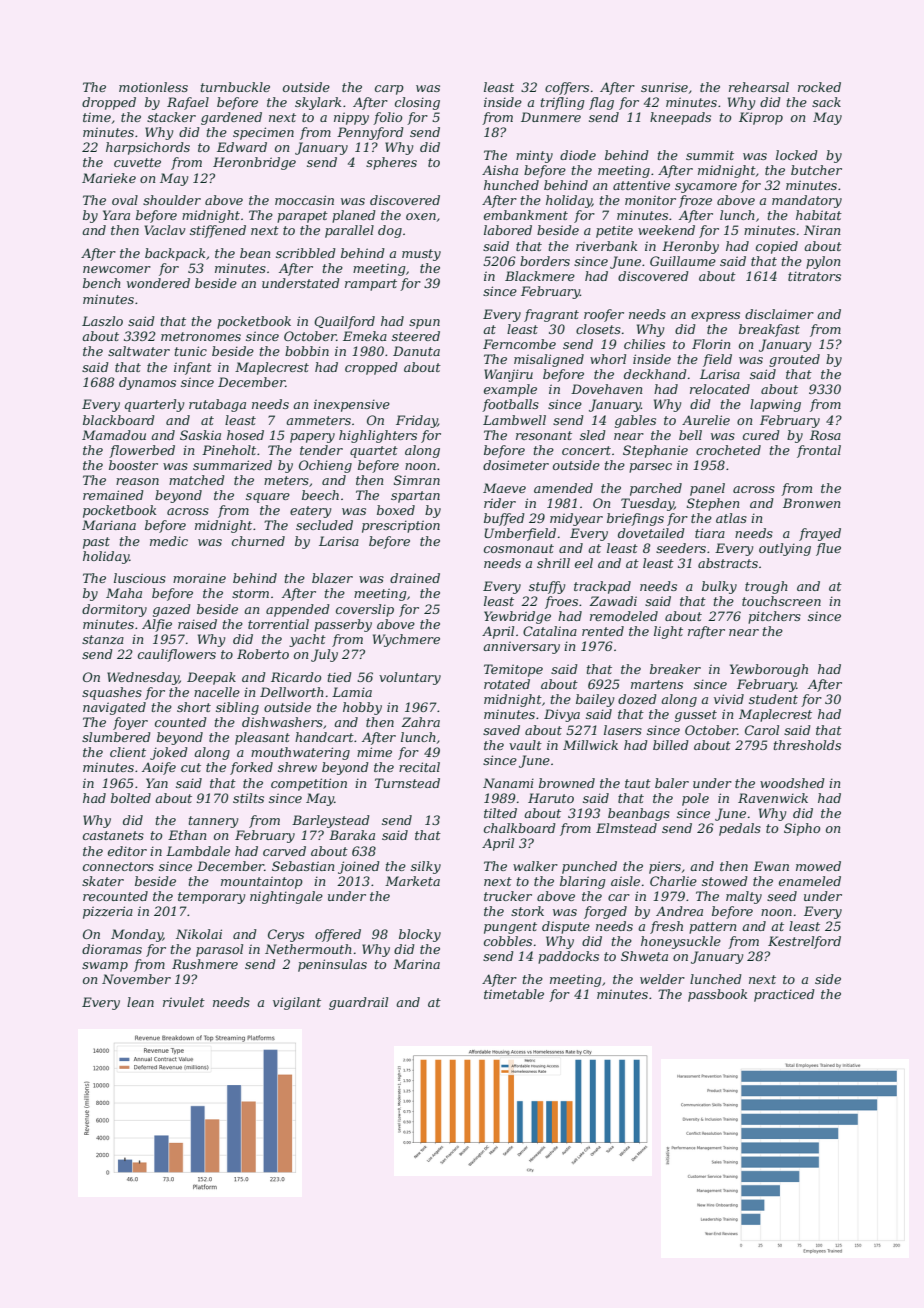 The height and width of the screenshot is (1308, 924). What do you see at coordinates (235, 87) in the screenshot?
I see `turnbuckle` at bounding box center [235, 87].
